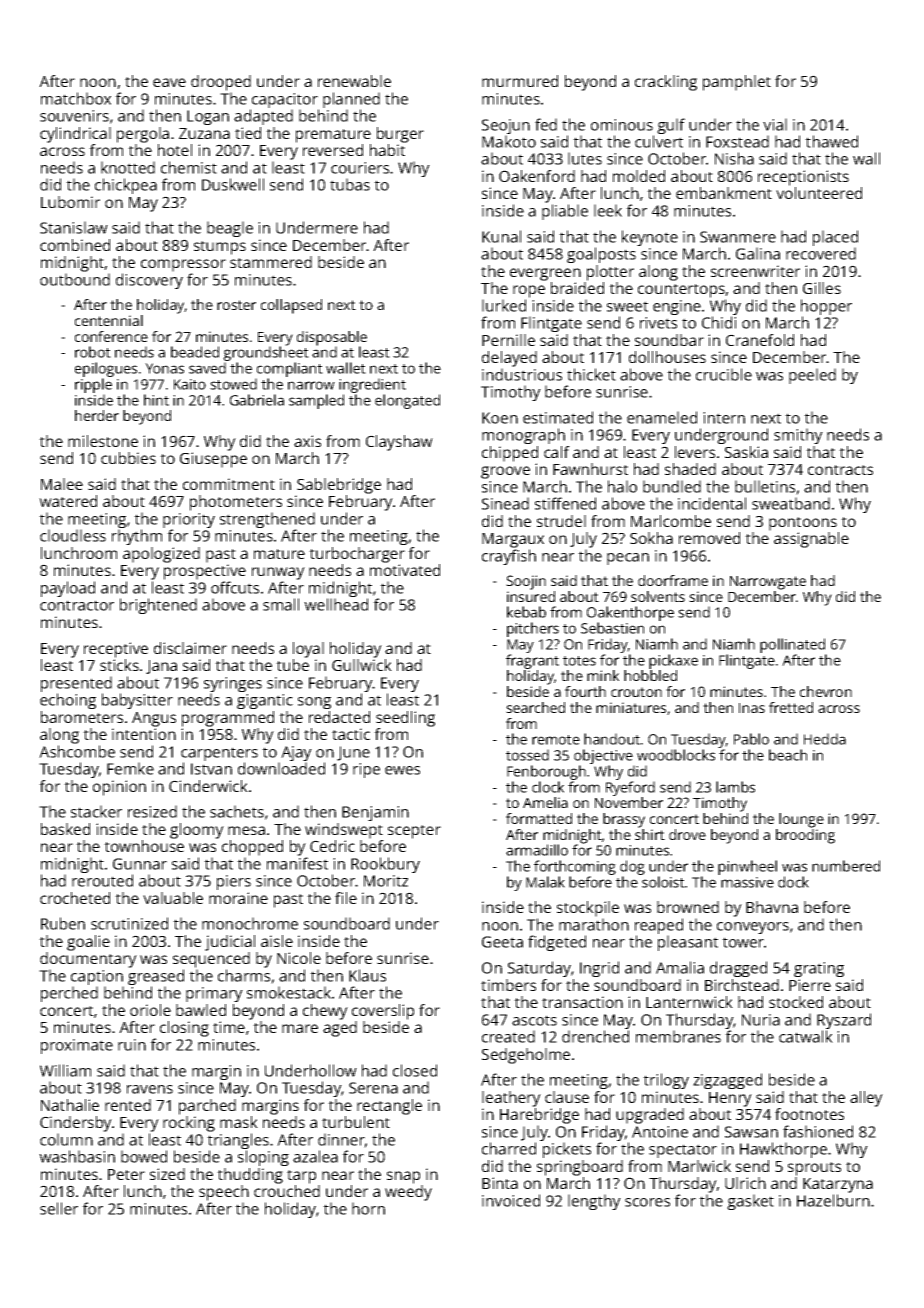 This screenshot has width=924, height=1308. What do you see at coordinates (673, 580) in the screenshot?
I see `doorframe` at bounding box center [673, 580].
